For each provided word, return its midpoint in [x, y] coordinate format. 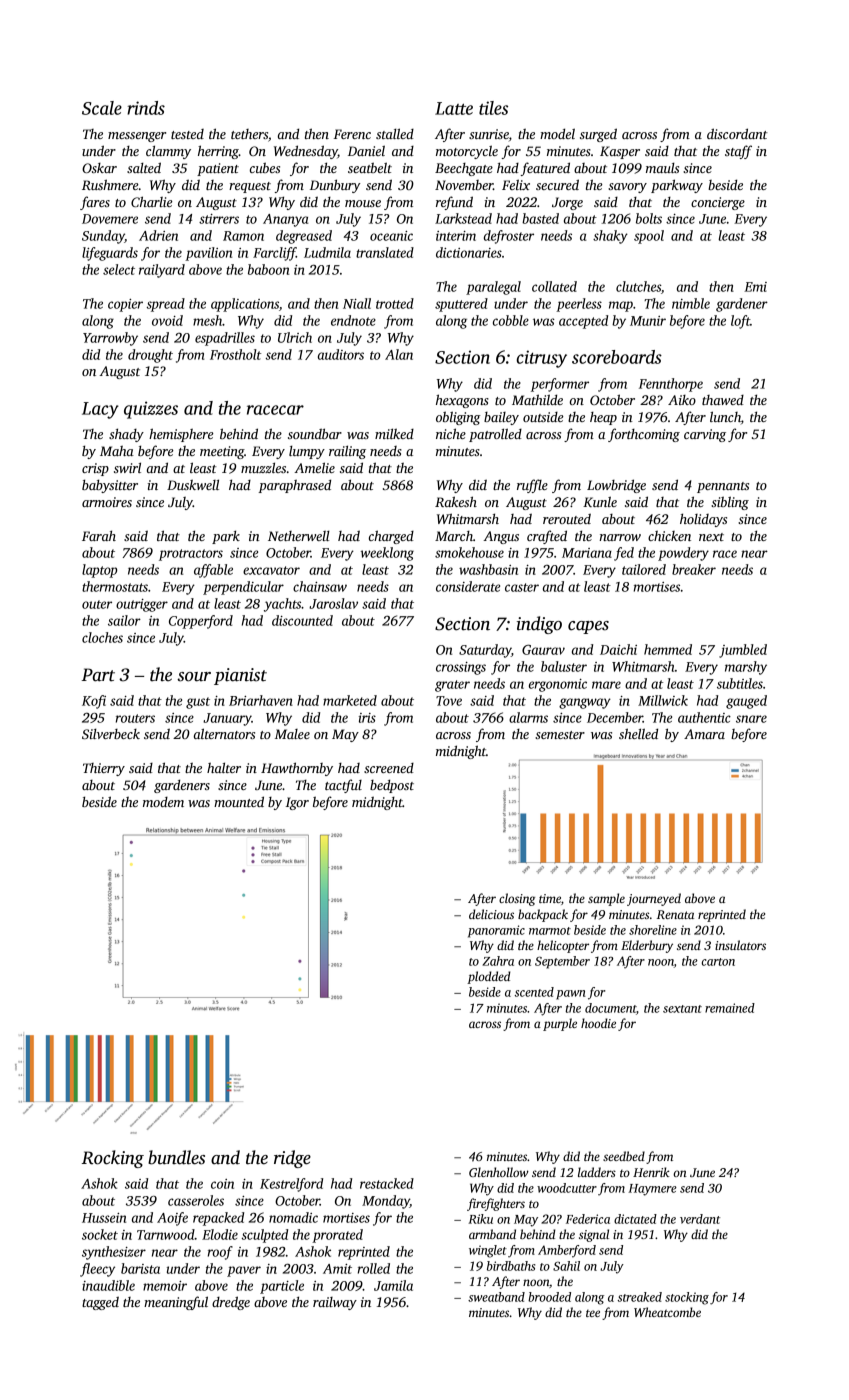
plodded [489, 977]
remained [730, 1008]
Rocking [113, 1159]
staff [738, 152]
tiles [493, 108]
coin [222, 1184]
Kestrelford [291, 1185]
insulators [740, 945]
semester [560, 735]
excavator [271, 570]
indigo [539, 625]
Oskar [99, 168]
